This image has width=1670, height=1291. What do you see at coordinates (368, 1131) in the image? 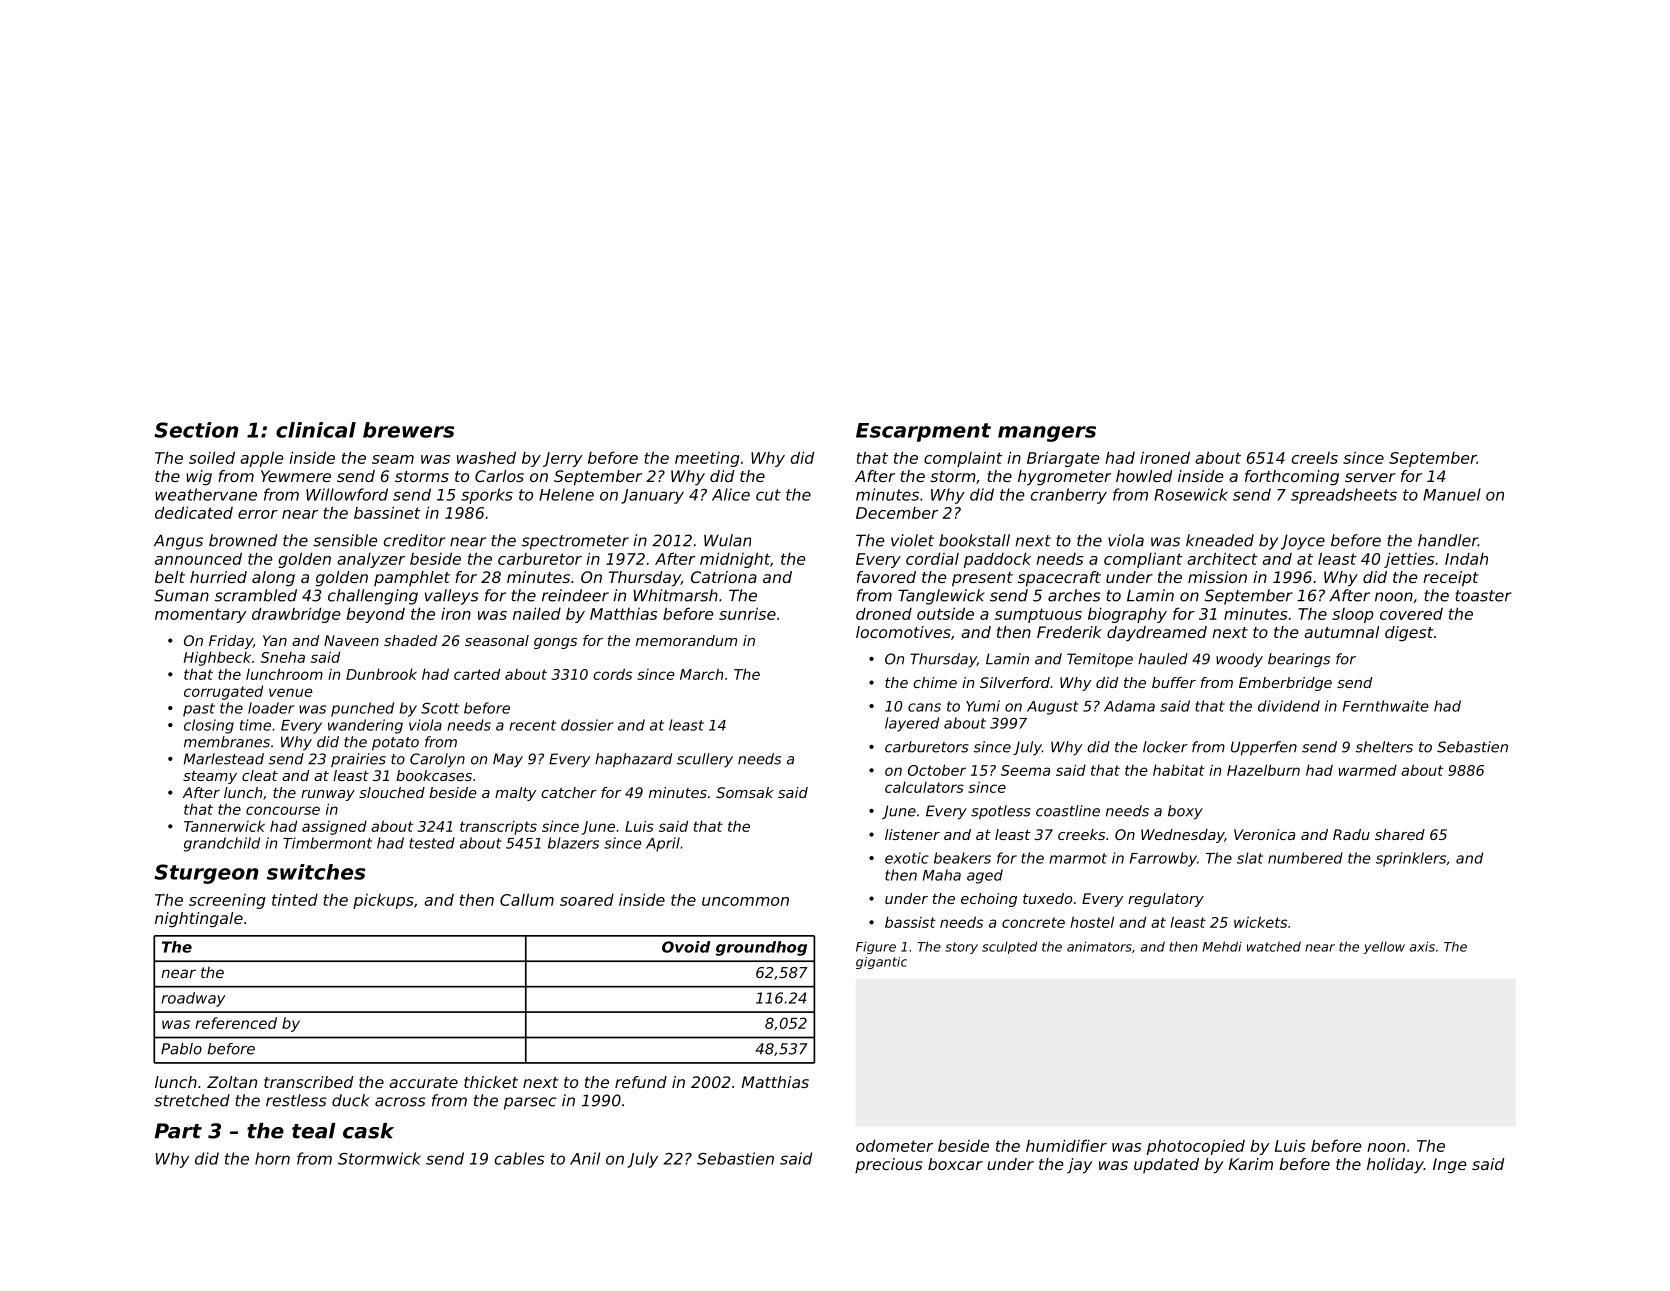
I see `cask` at bounding box center [368, 1131].
